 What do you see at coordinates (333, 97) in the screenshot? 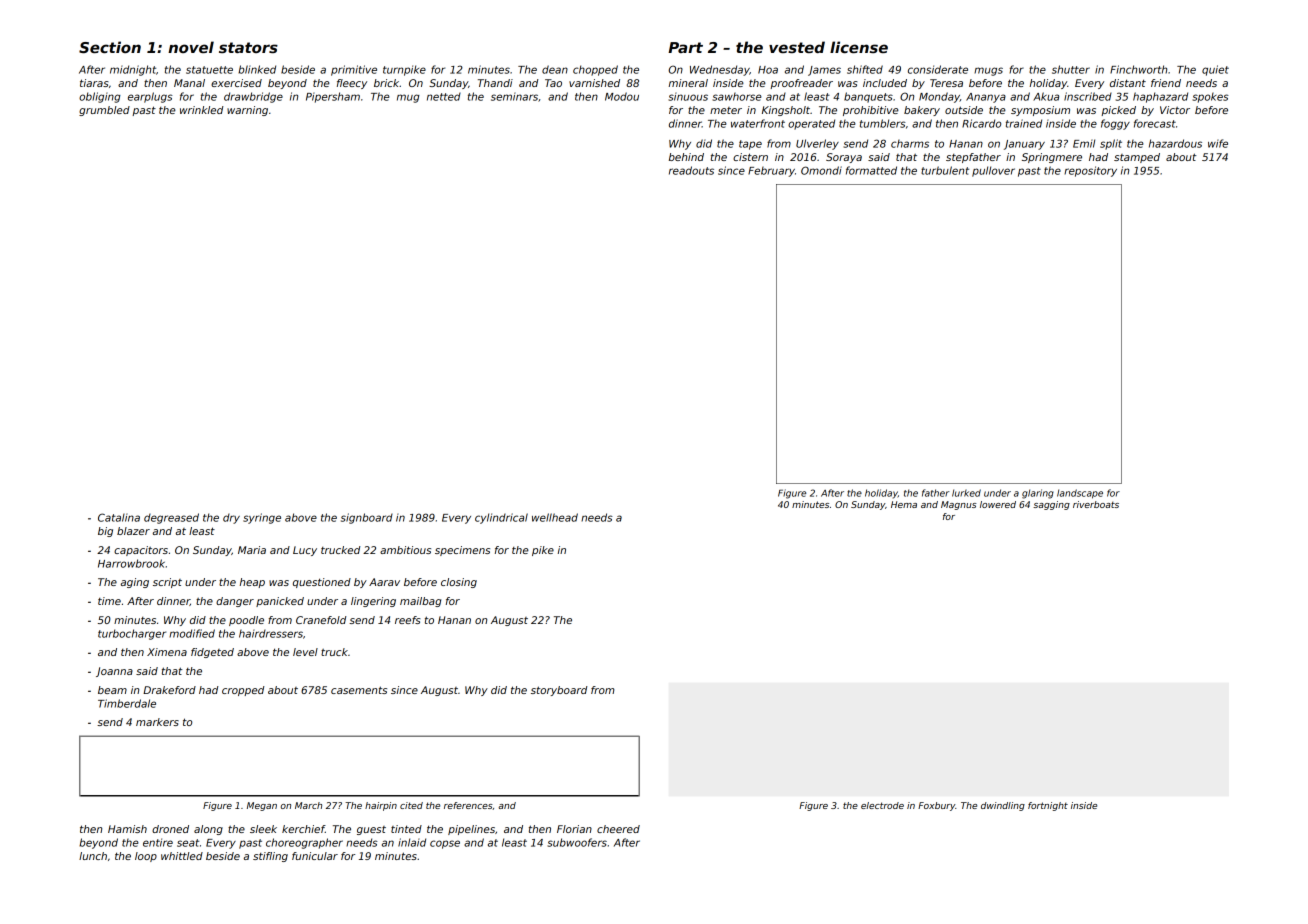
I see `Pipersham` at bounding box center [333, 97].
